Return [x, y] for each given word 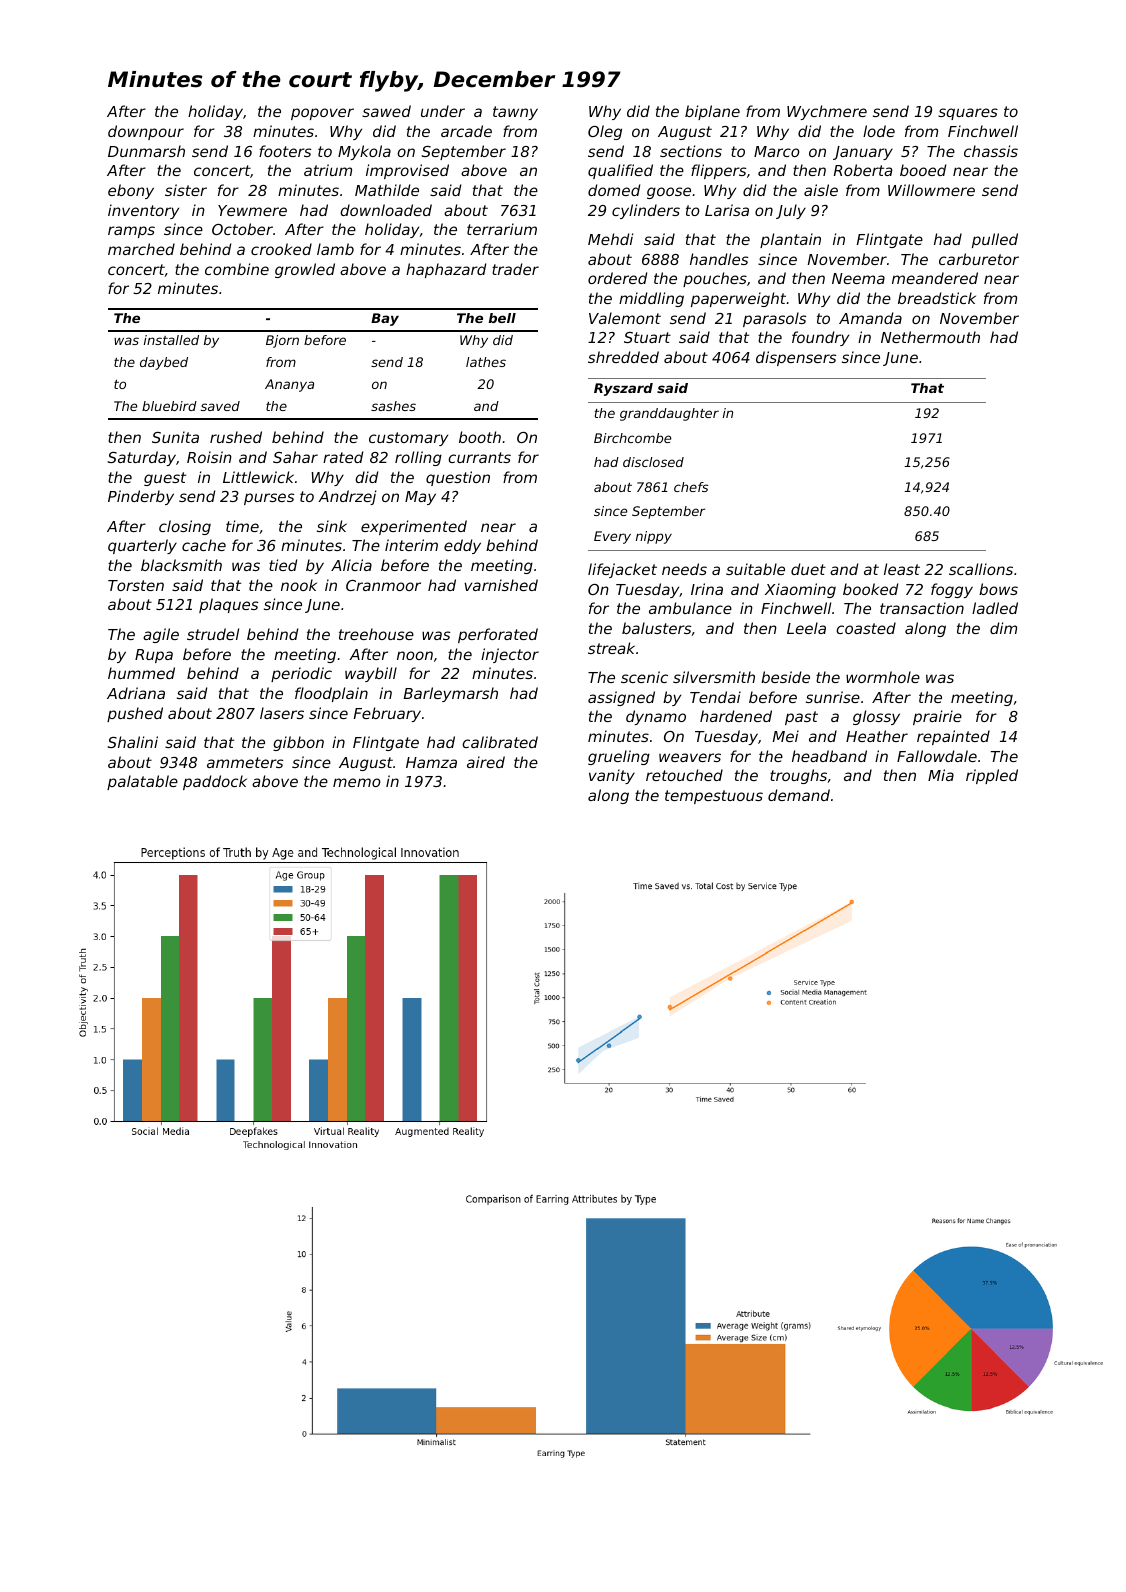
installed [171, 340]
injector [510, 655]
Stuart [647, 337]
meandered [935, 278]
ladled [995, 608]
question [458, 478]
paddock [215, 782]
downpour [146, 132]
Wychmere [827, 112]
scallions [981, 569]
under [443, 111]
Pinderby [141, 497]
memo [357, 782]
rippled [992, 776]
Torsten [136, 585]
